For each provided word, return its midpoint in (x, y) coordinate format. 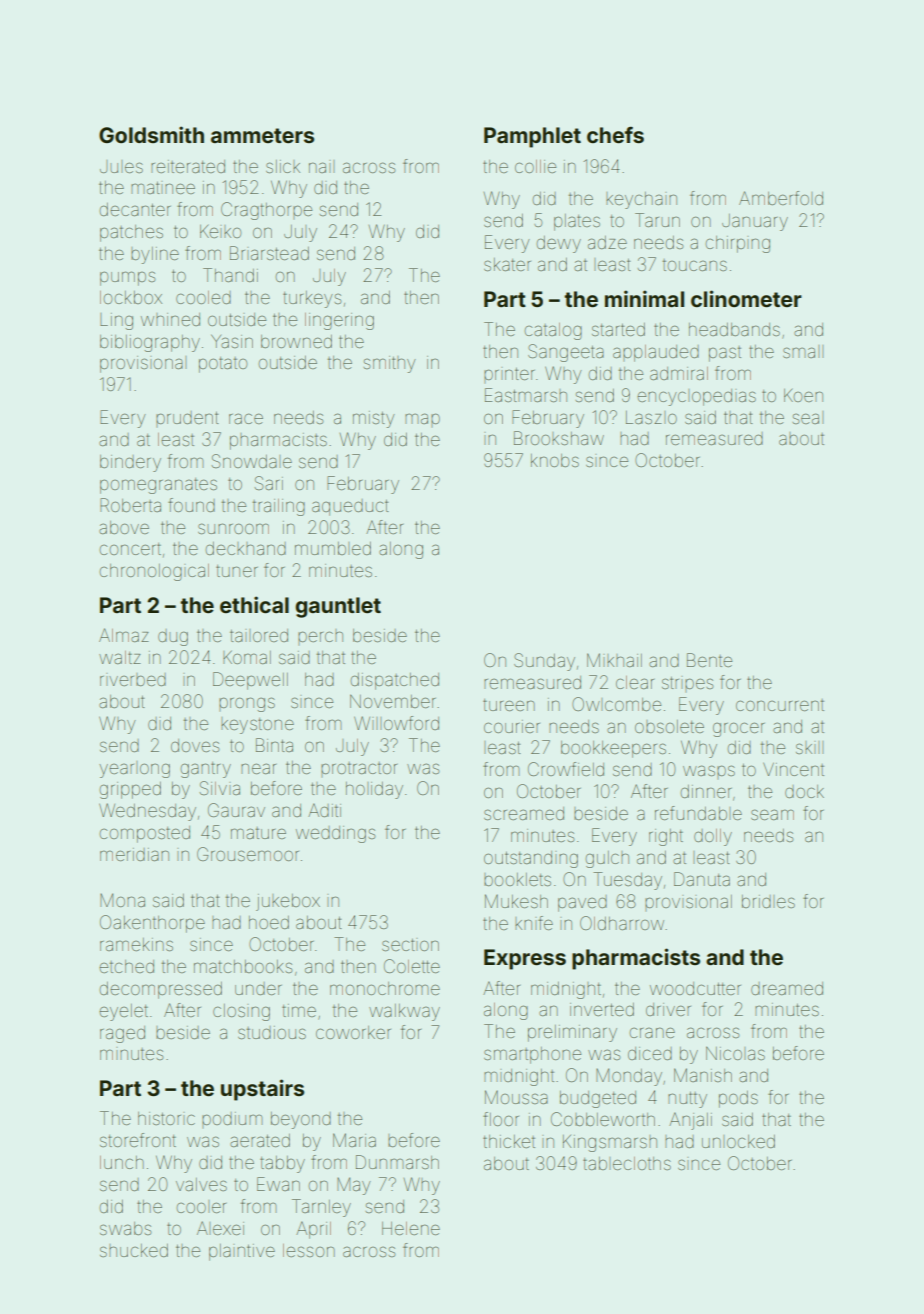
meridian (134, 854)
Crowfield (566, 769)
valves (201, 1184)
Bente (709, 660)
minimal (644, 298)
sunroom (233, 528)
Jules (121, 166)
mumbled (333, 548)
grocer (739, 729)
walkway (404, 1012)
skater (507, 264)
